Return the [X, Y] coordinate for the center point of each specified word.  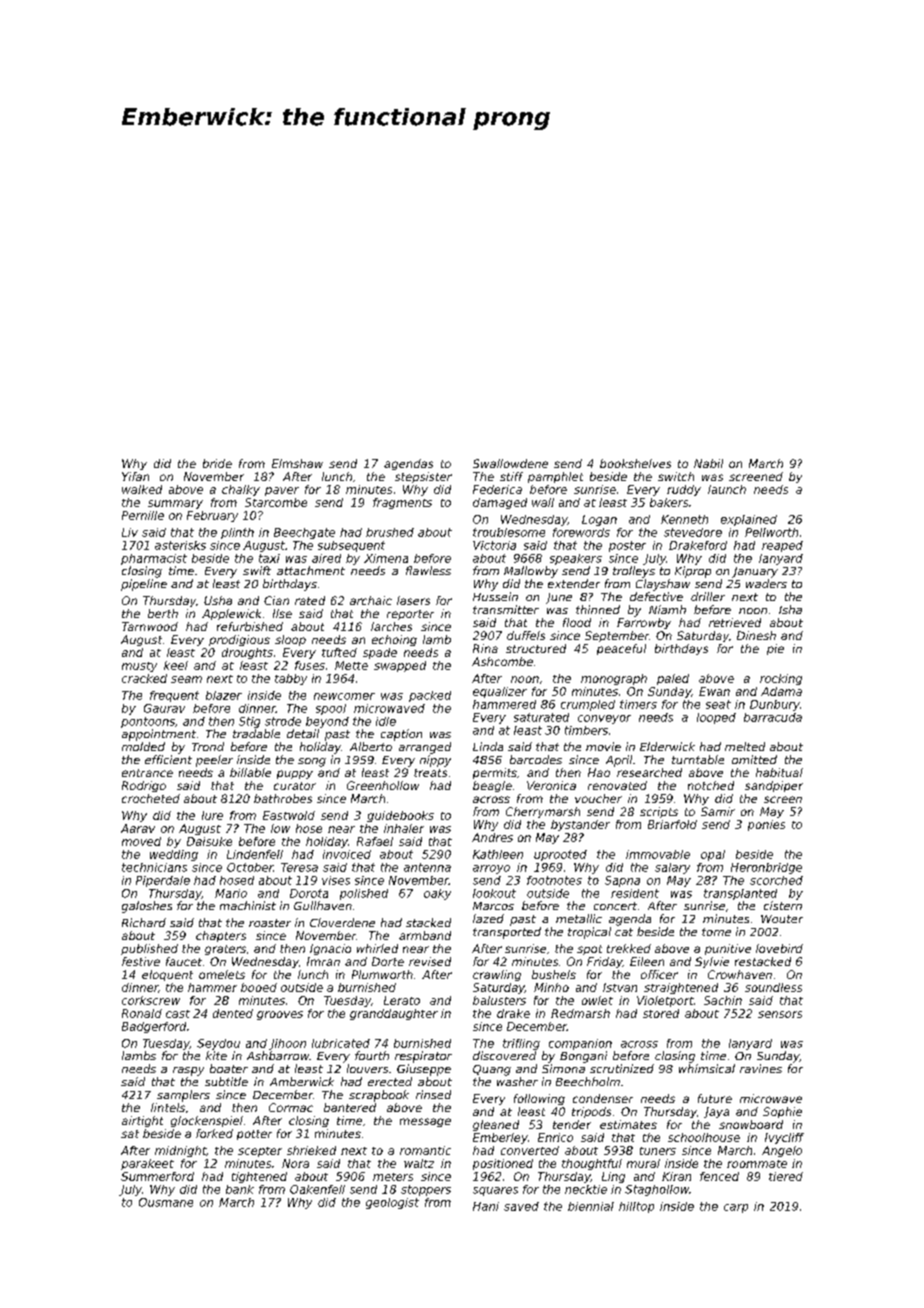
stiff [511, 476]
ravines [761, 1068]
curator [295, 786]
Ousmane [166, 1202]
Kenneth [684, 519]
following [539, 1099]
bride [217, 463]
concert [615, 906]
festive [141, 961]
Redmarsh [580, 1013]
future [715, 1098]
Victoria [494, 545]
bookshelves [635, 463]
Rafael [375, 841]
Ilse [282, 613]
